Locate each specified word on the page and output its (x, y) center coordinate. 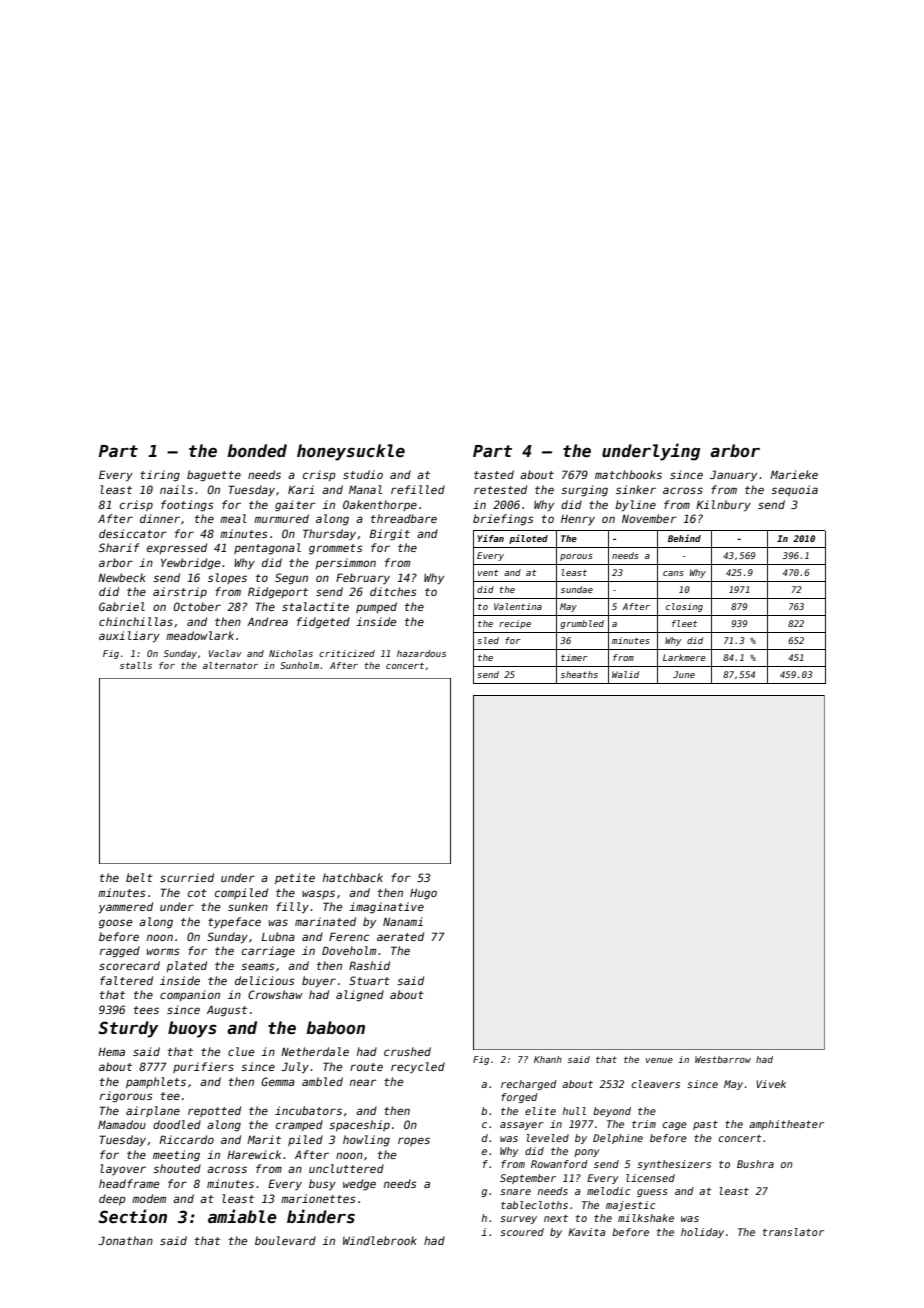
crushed (407, 1051)
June (684, 674)
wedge (359, 1185)
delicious (265, 980)
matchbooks (628, 474)
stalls (136, 665)
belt (139, 877)
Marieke (794, 474)
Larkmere (684, 657)
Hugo (423, 894)
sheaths (579, 674)
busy (322, 1185)
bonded (257, 451)
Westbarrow (723, 1059)
